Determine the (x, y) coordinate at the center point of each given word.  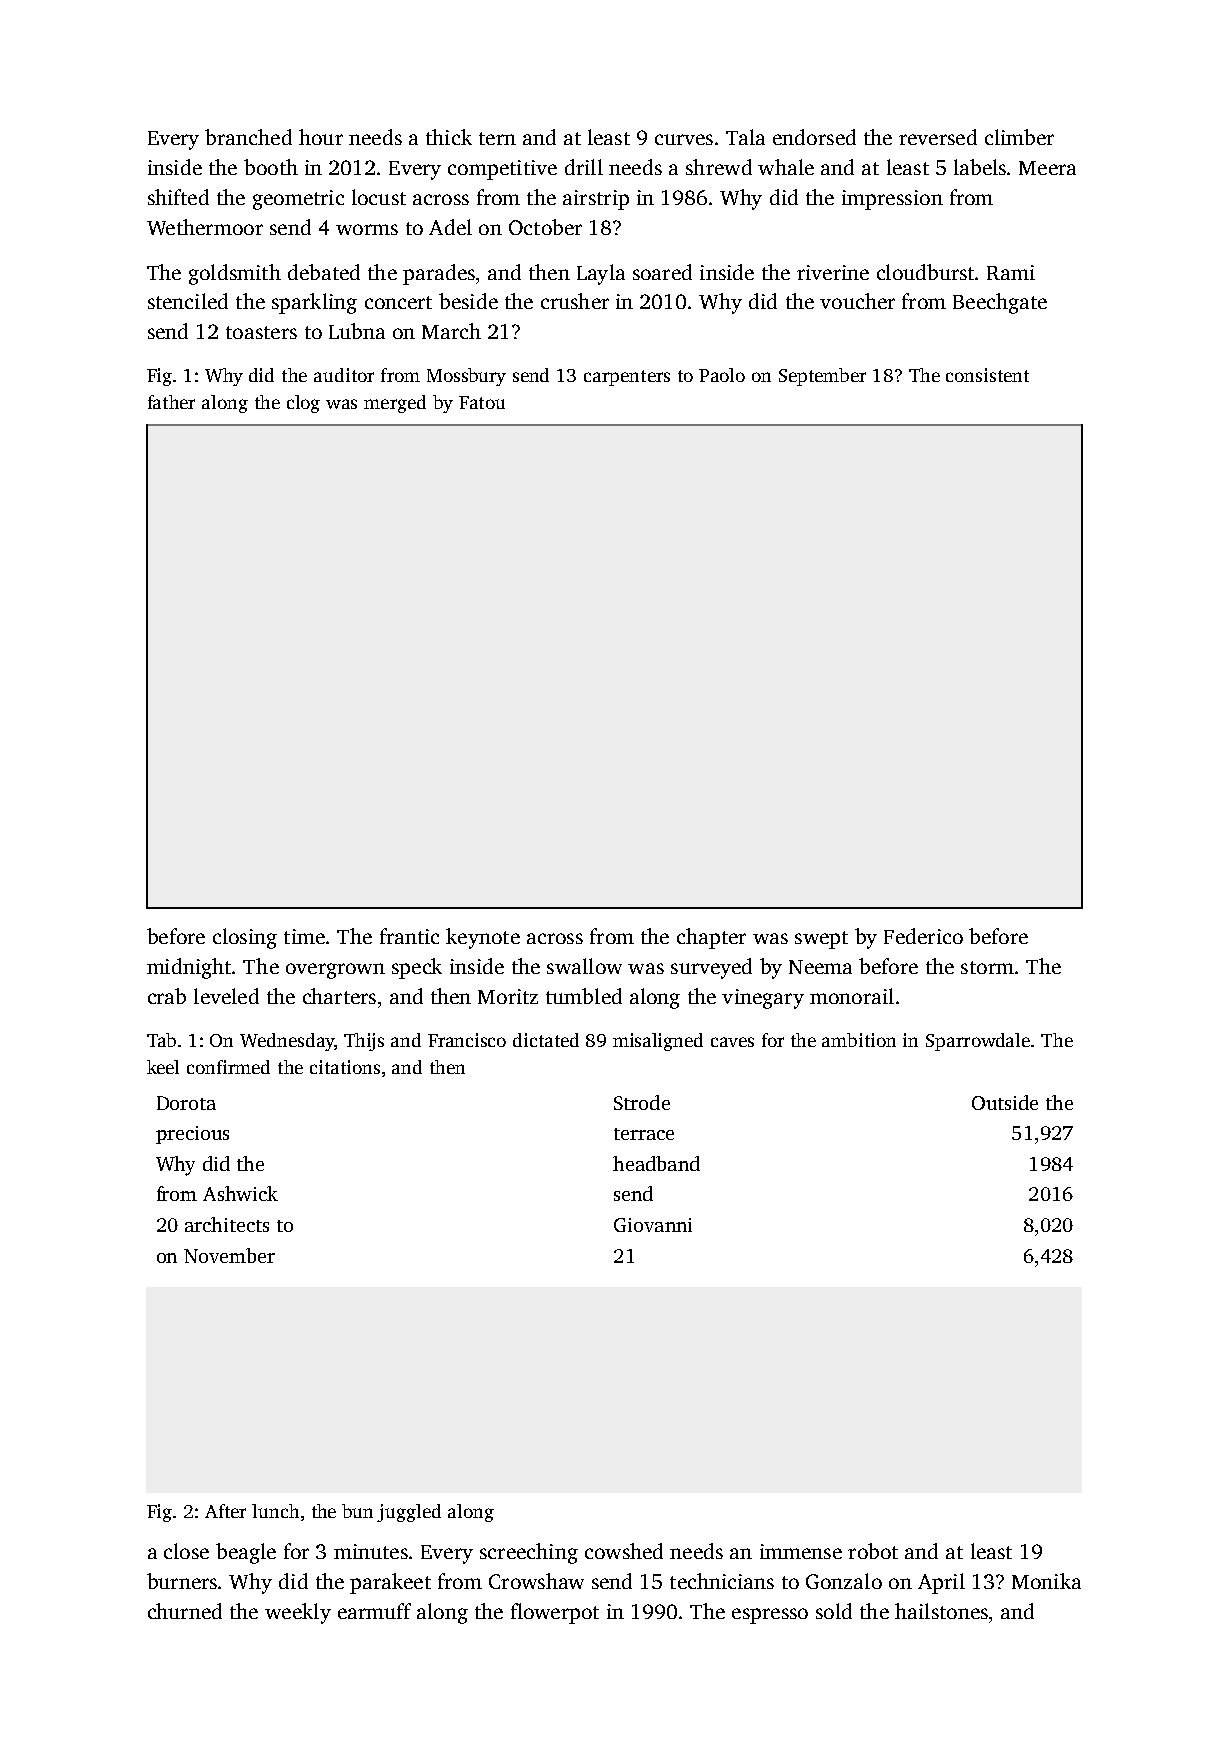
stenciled (188, 301)
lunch (275, 1511)
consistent (987, 375)
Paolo (722, 375)
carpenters (627, 378)
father (171, 402)
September (822, 377)
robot (873, 1551)
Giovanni (653, 1225)
